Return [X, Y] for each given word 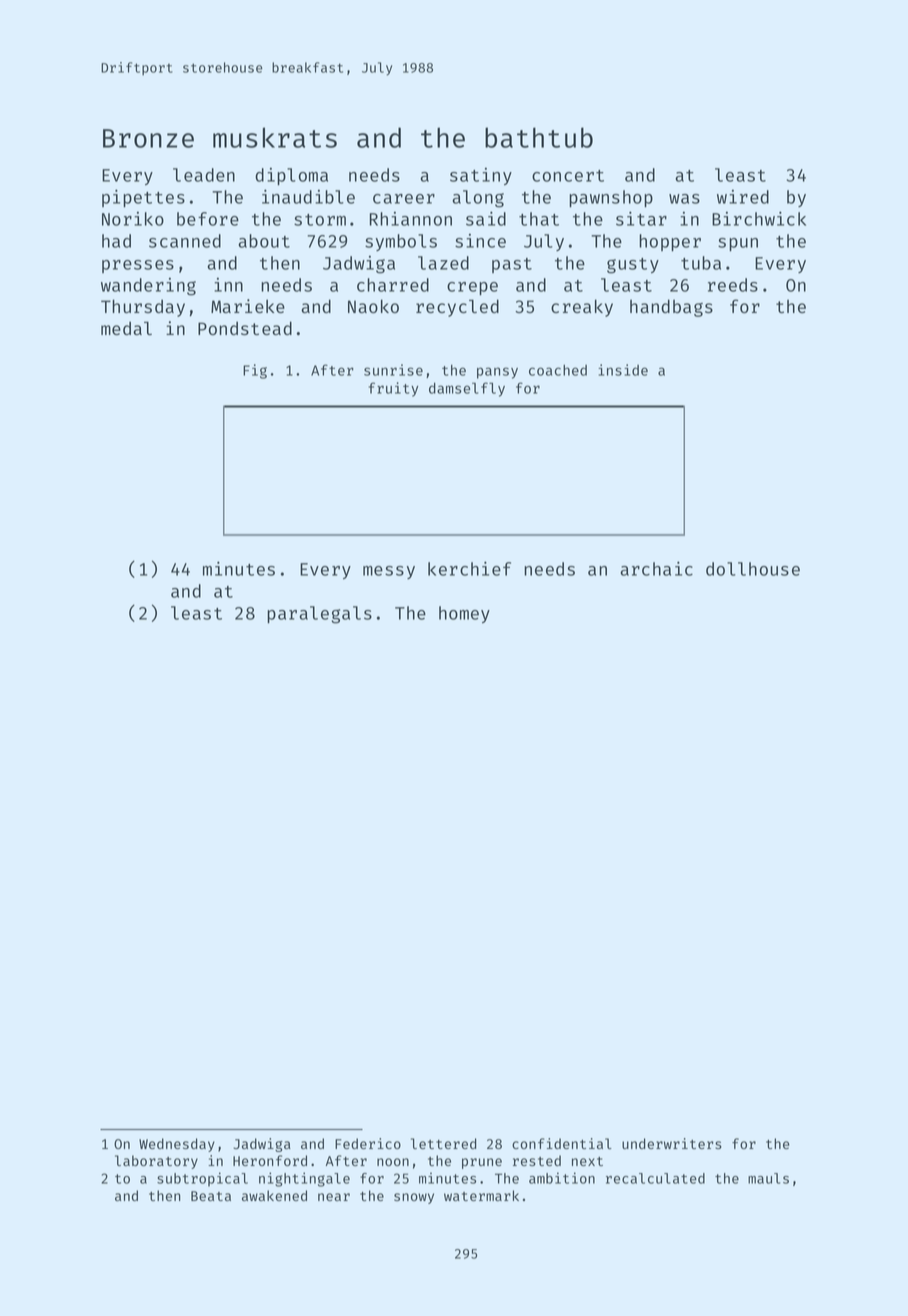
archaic [656, 569]
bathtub [539, 137]
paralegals [319, 615]
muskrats [275, 137]
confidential [562, 1143]
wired [743, 197]
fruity [393, 389]
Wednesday [177, 1145]
